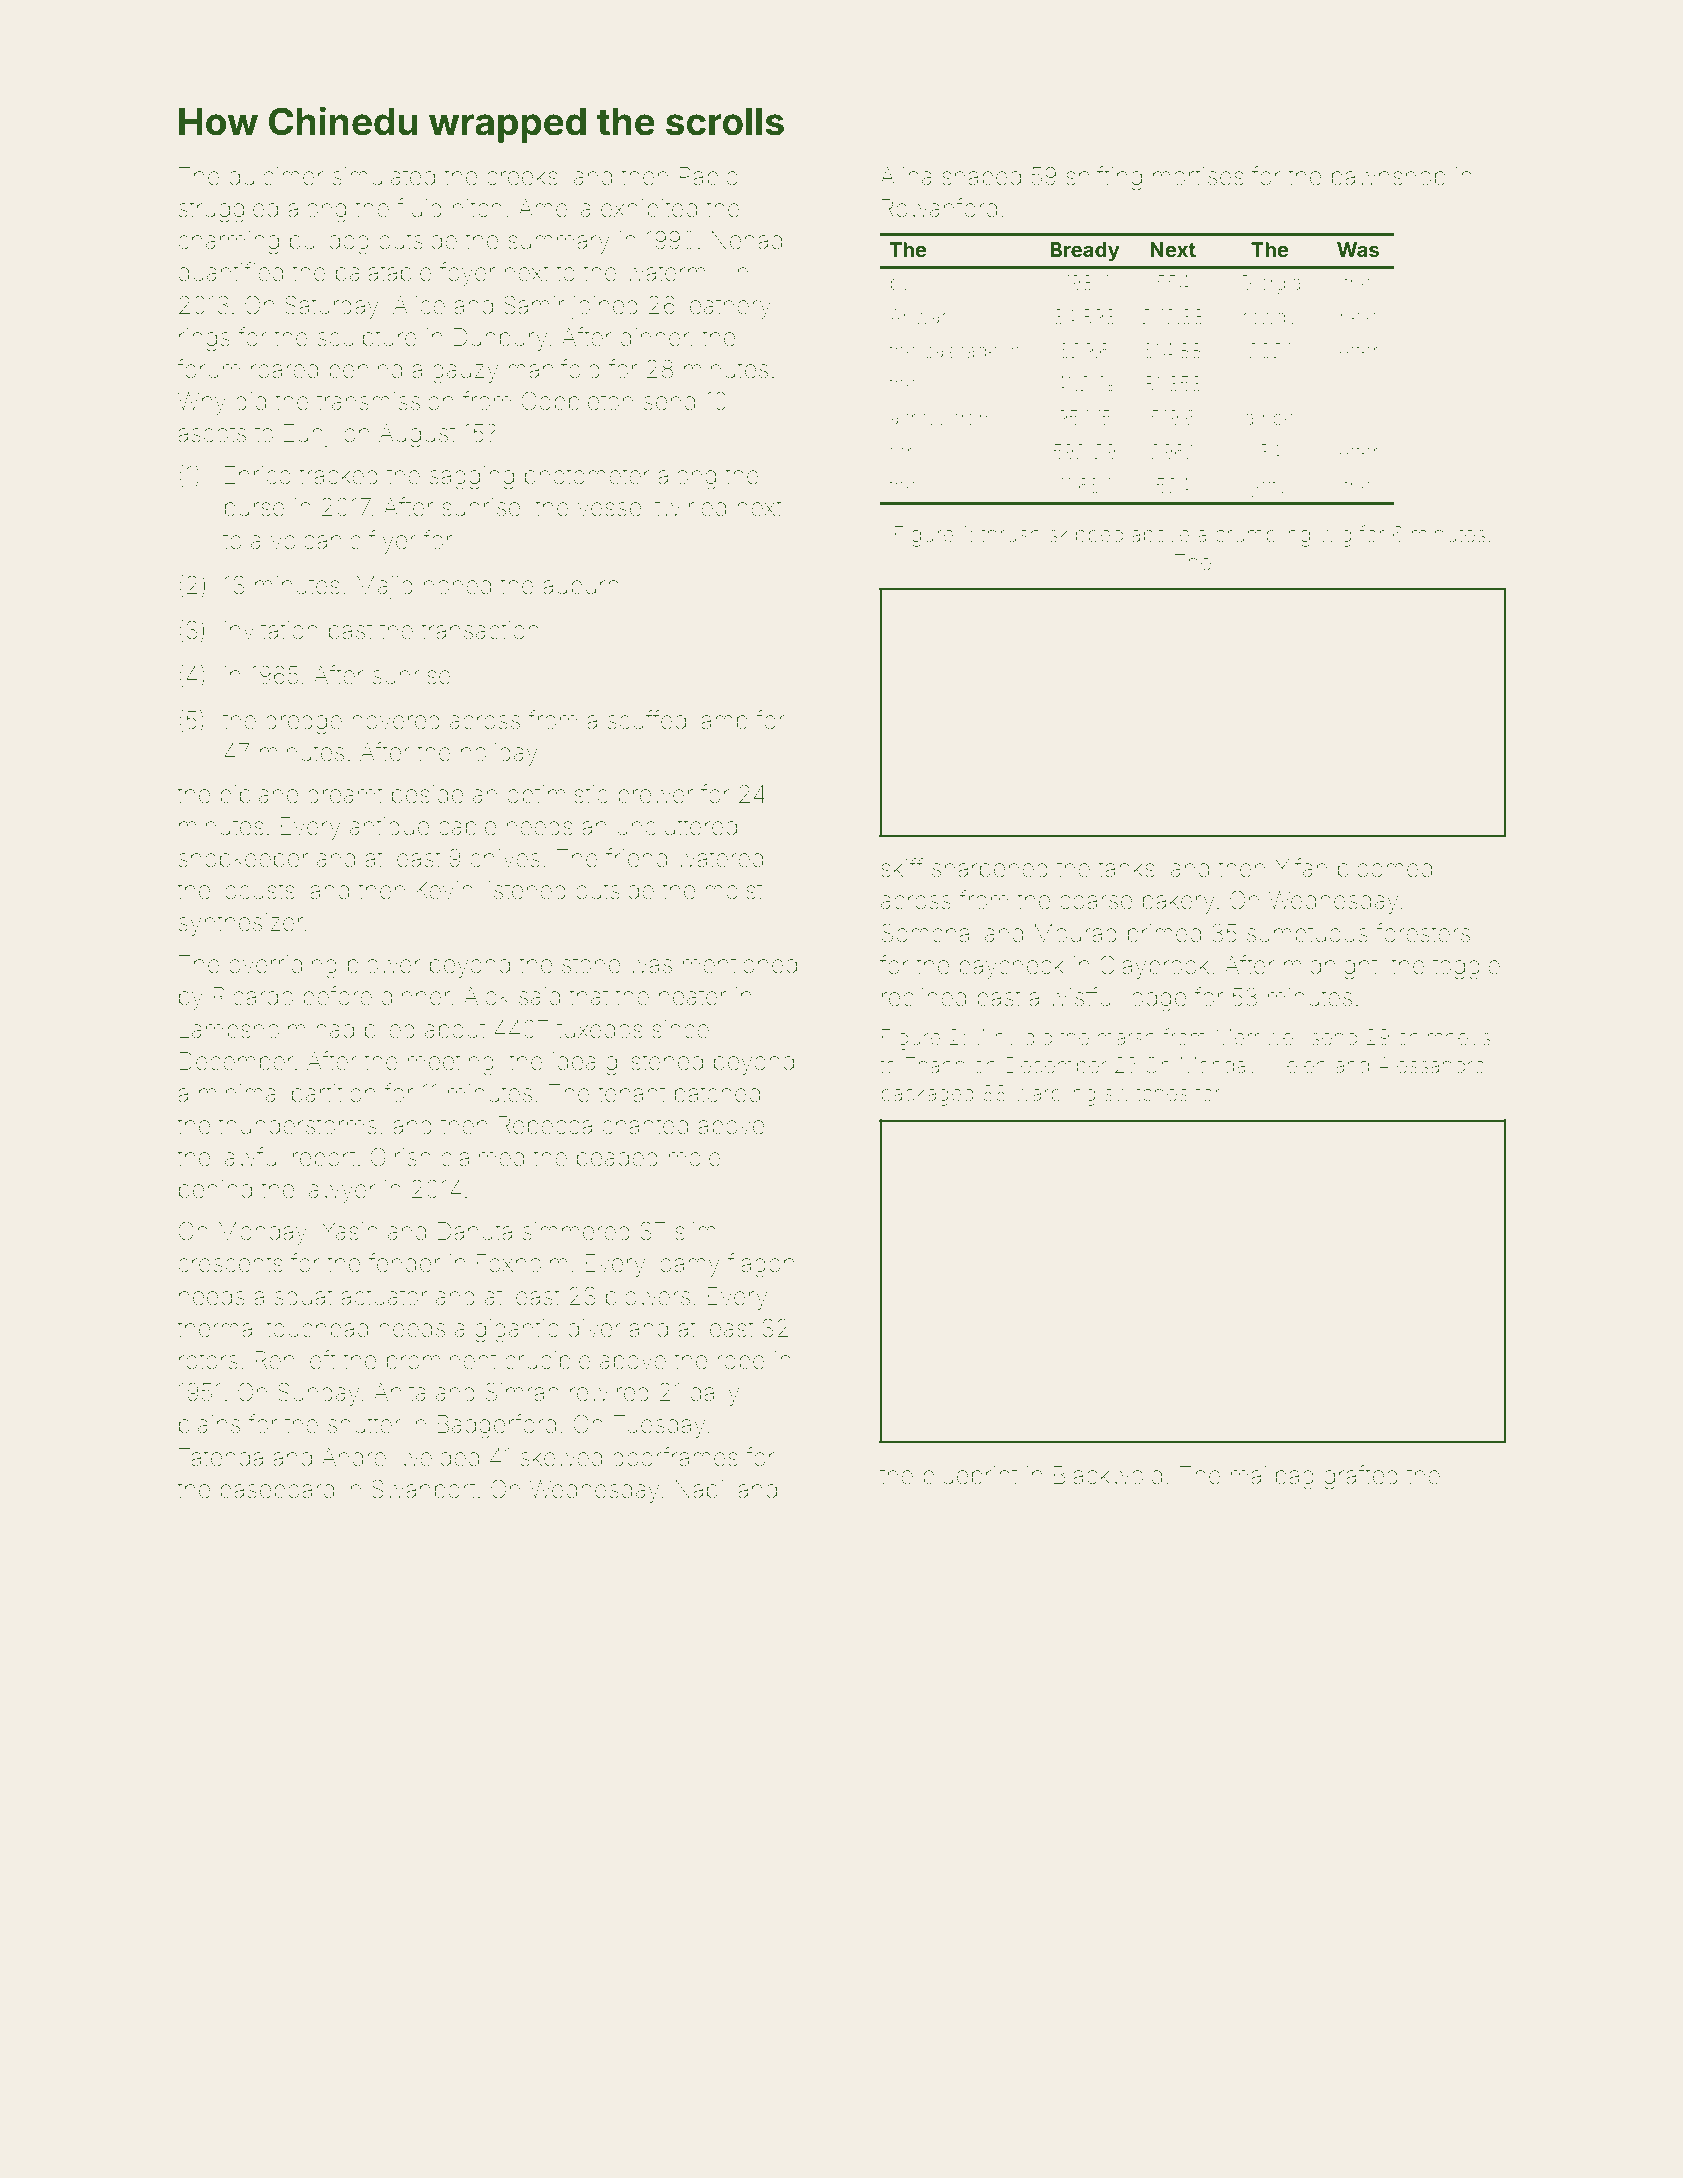 Image resolution: width=1683 pixels, height=2178 pixels. What do you see at coordinates (304, 723) in the document?
I see `dredge` at bounding box center [304, 723].
